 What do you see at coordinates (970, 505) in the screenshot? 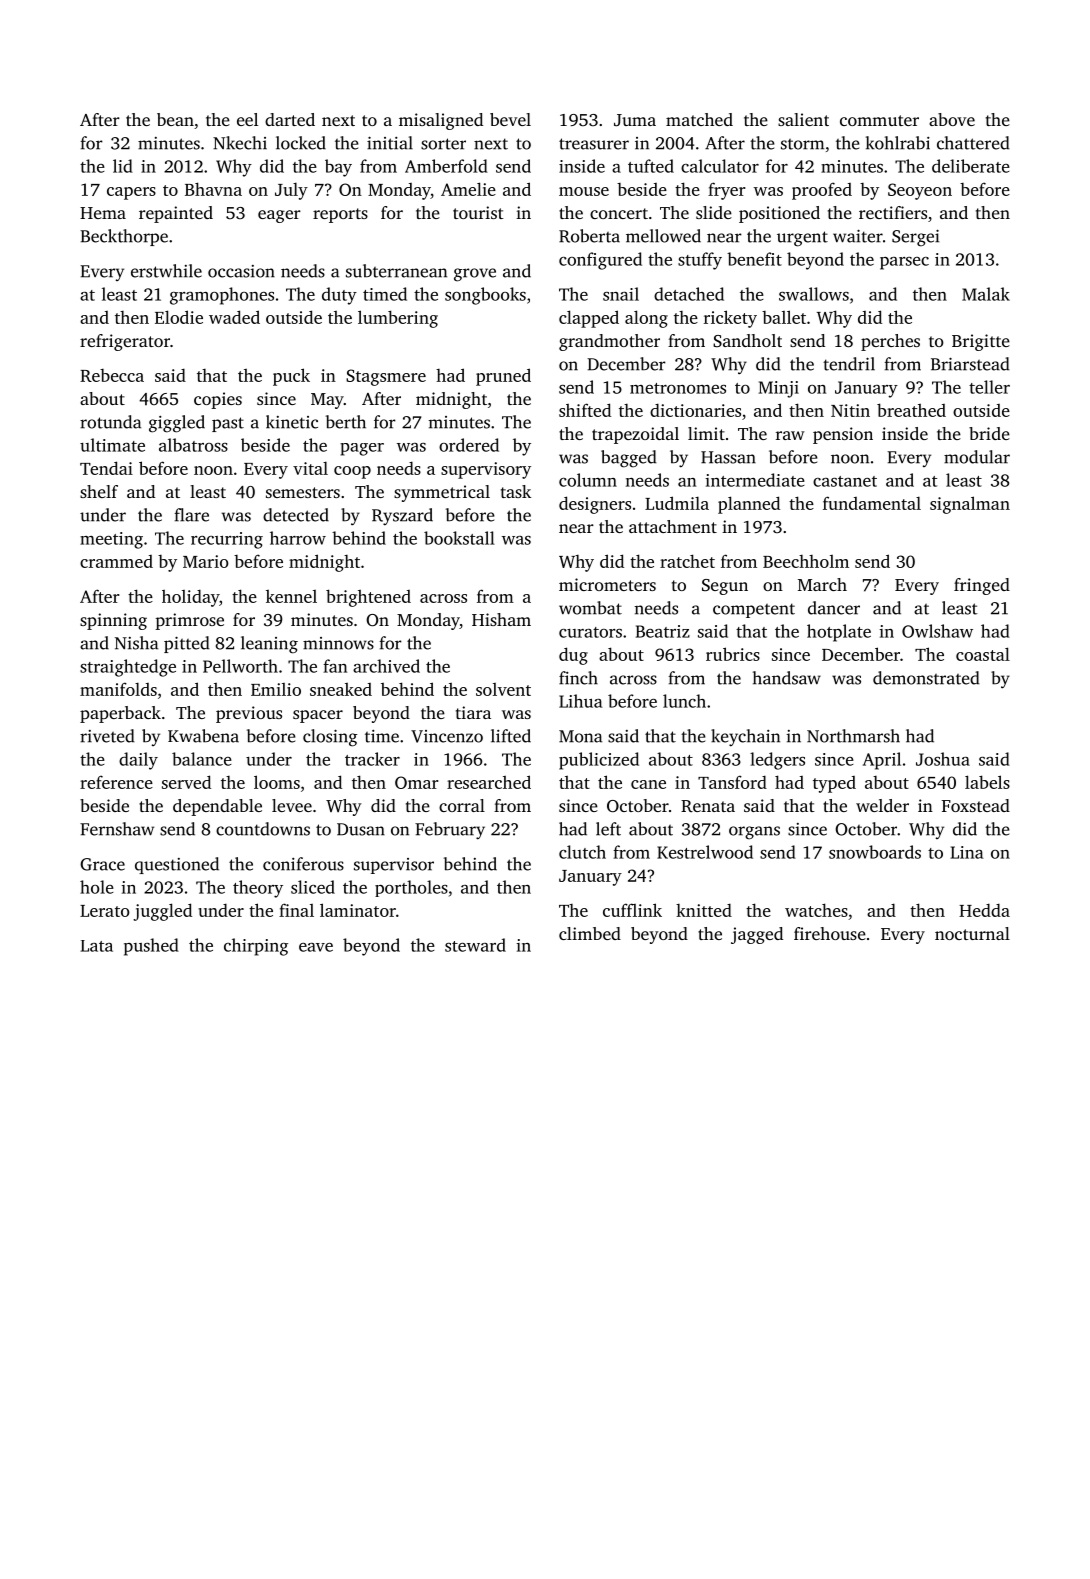
I see `signalman` at bounding box center [970, 505].
